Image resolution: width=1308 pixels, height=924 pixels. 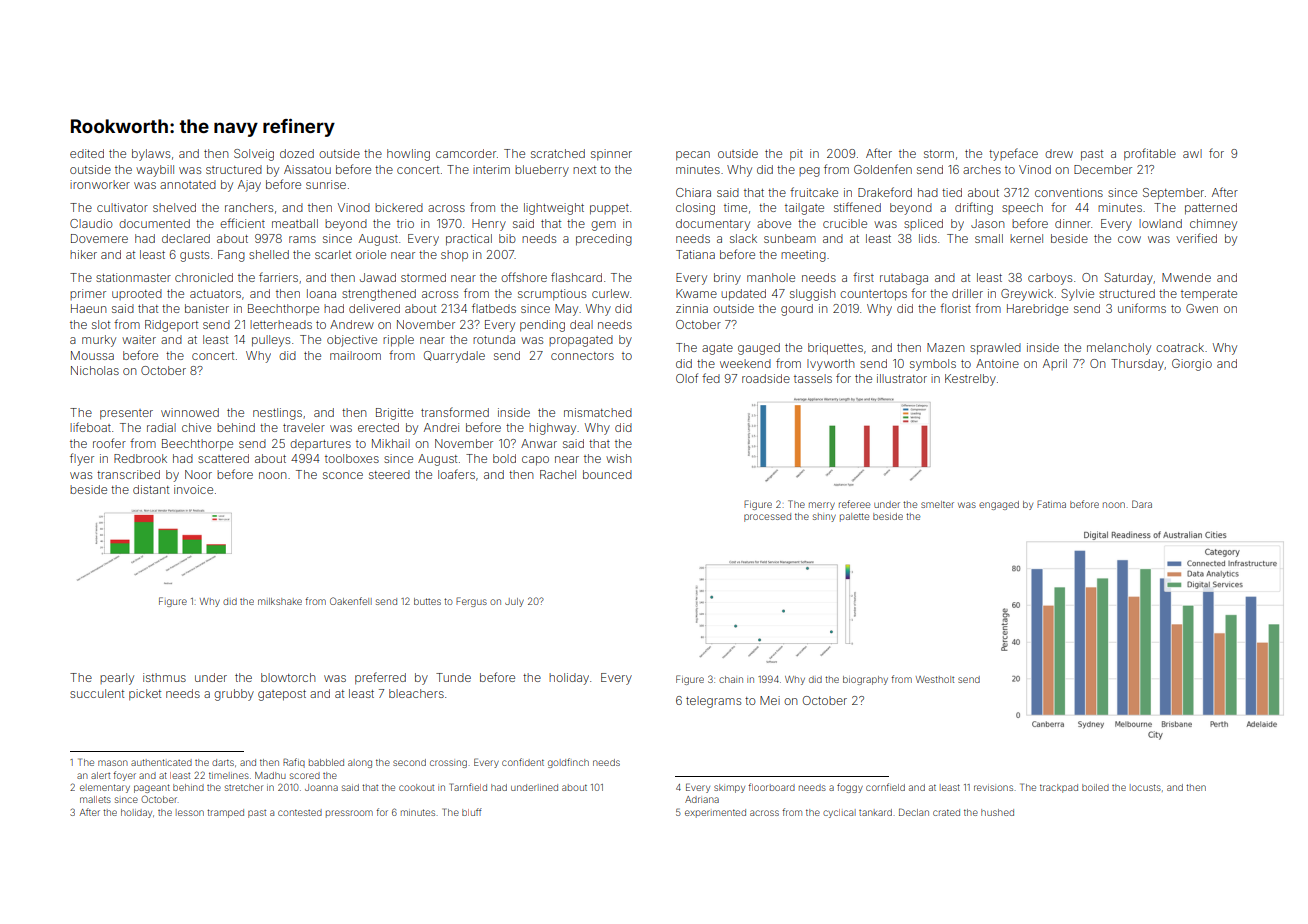 What do you see at coordinates (453, 677) in the screenshot?
I see `Tunde` at bounding box center [453, 677].
